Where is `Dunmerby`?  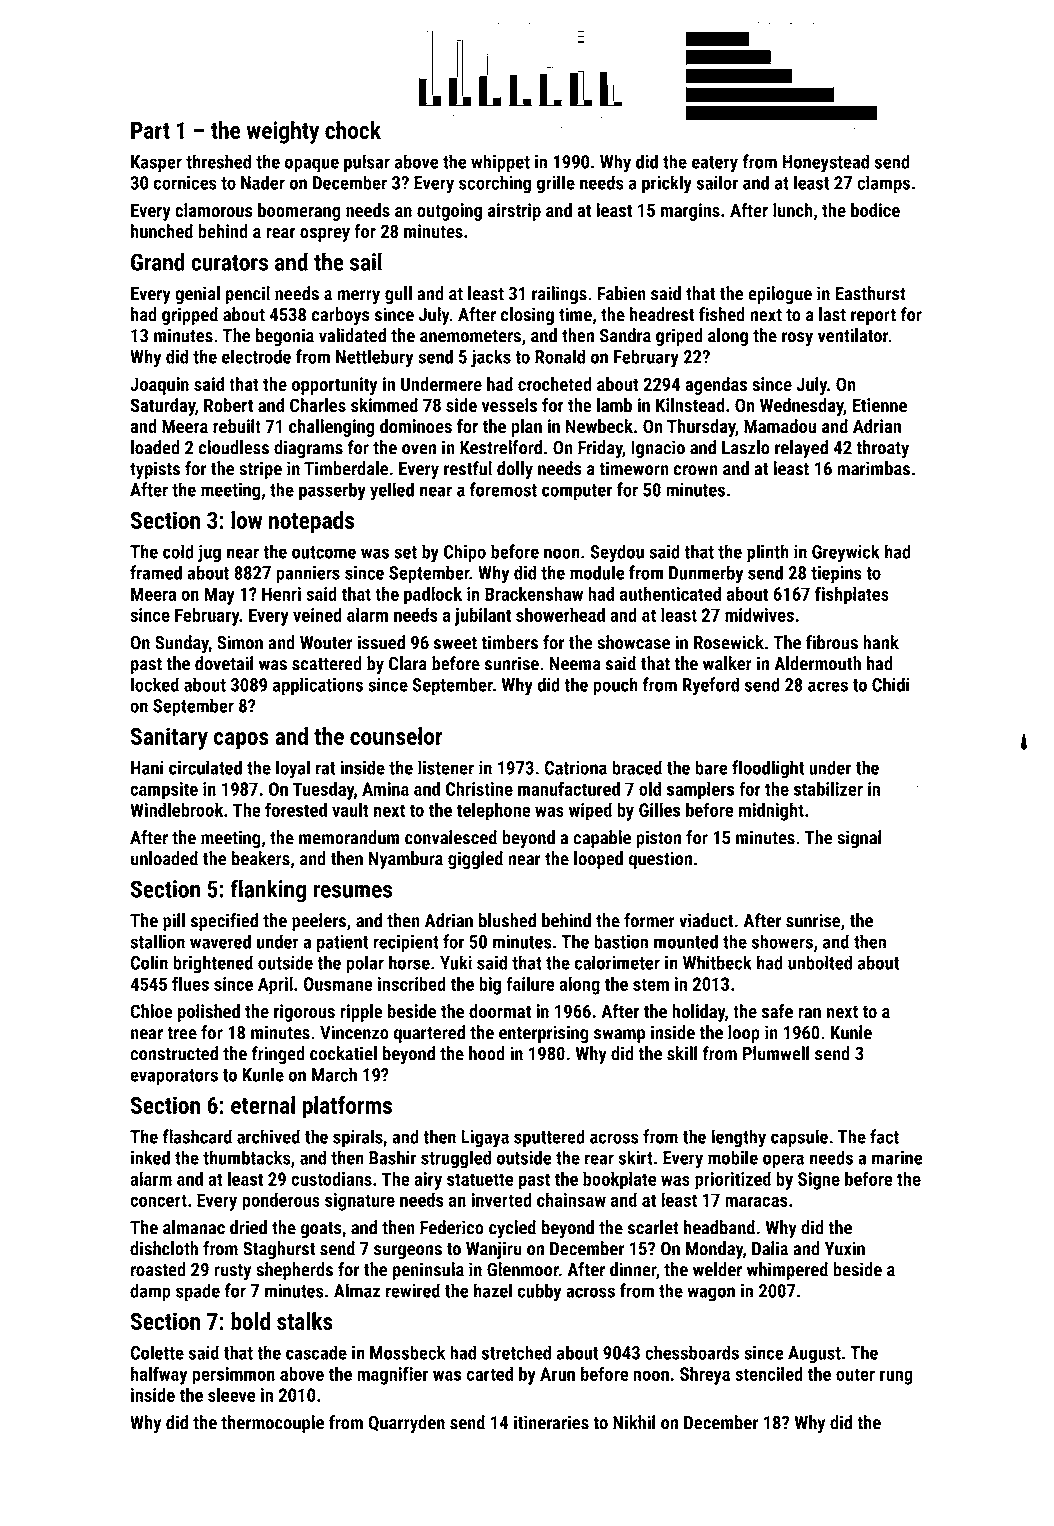 Dunmerby is located at coordinates (706, 574).
